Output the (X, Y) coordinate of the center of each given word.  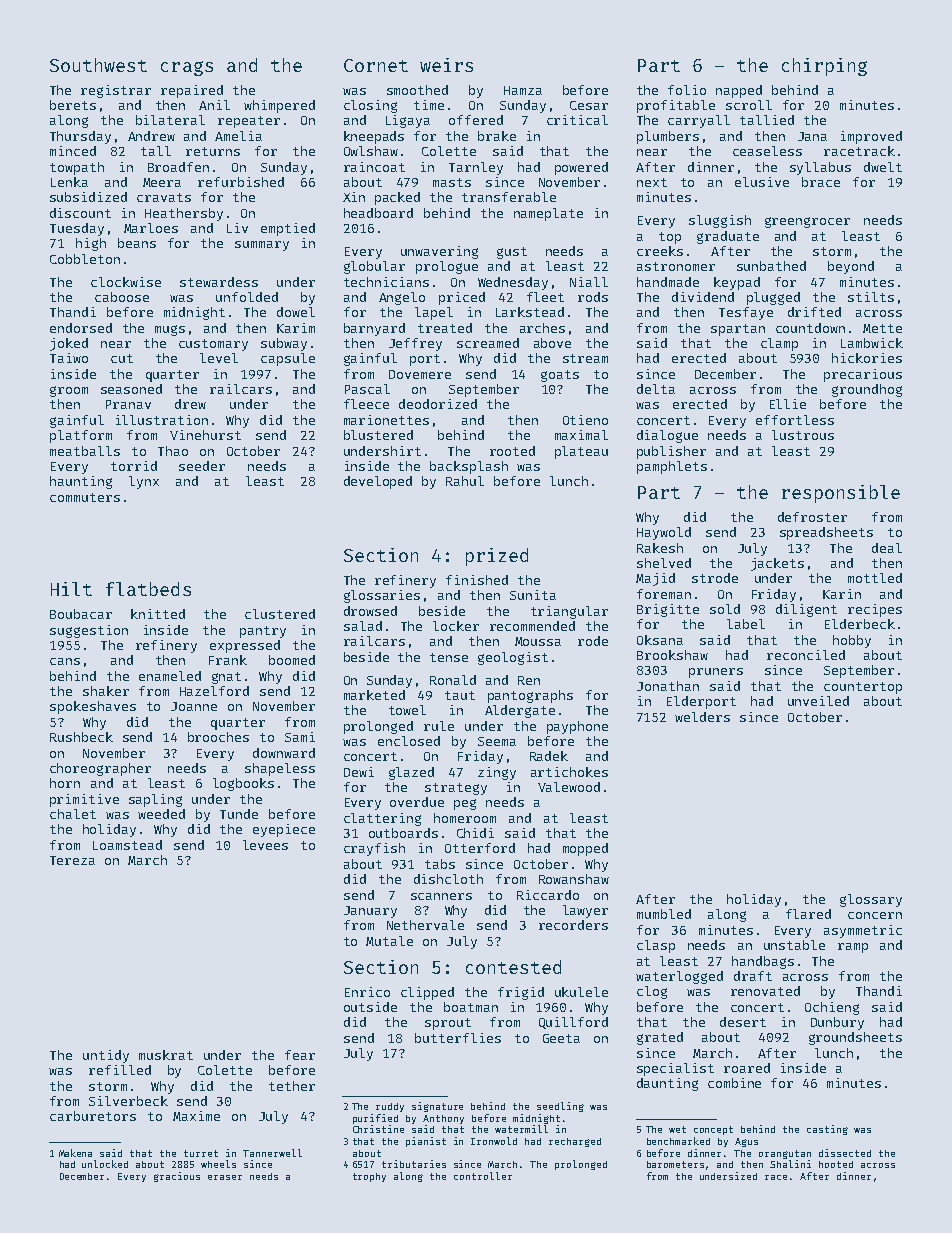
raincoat (374, 167)
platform (81, 436)
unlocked (105, 1164)
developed (378, 482)
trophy (369, 1177)
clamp (779, 344)
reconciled (806, 655)
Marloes (151, 228)
